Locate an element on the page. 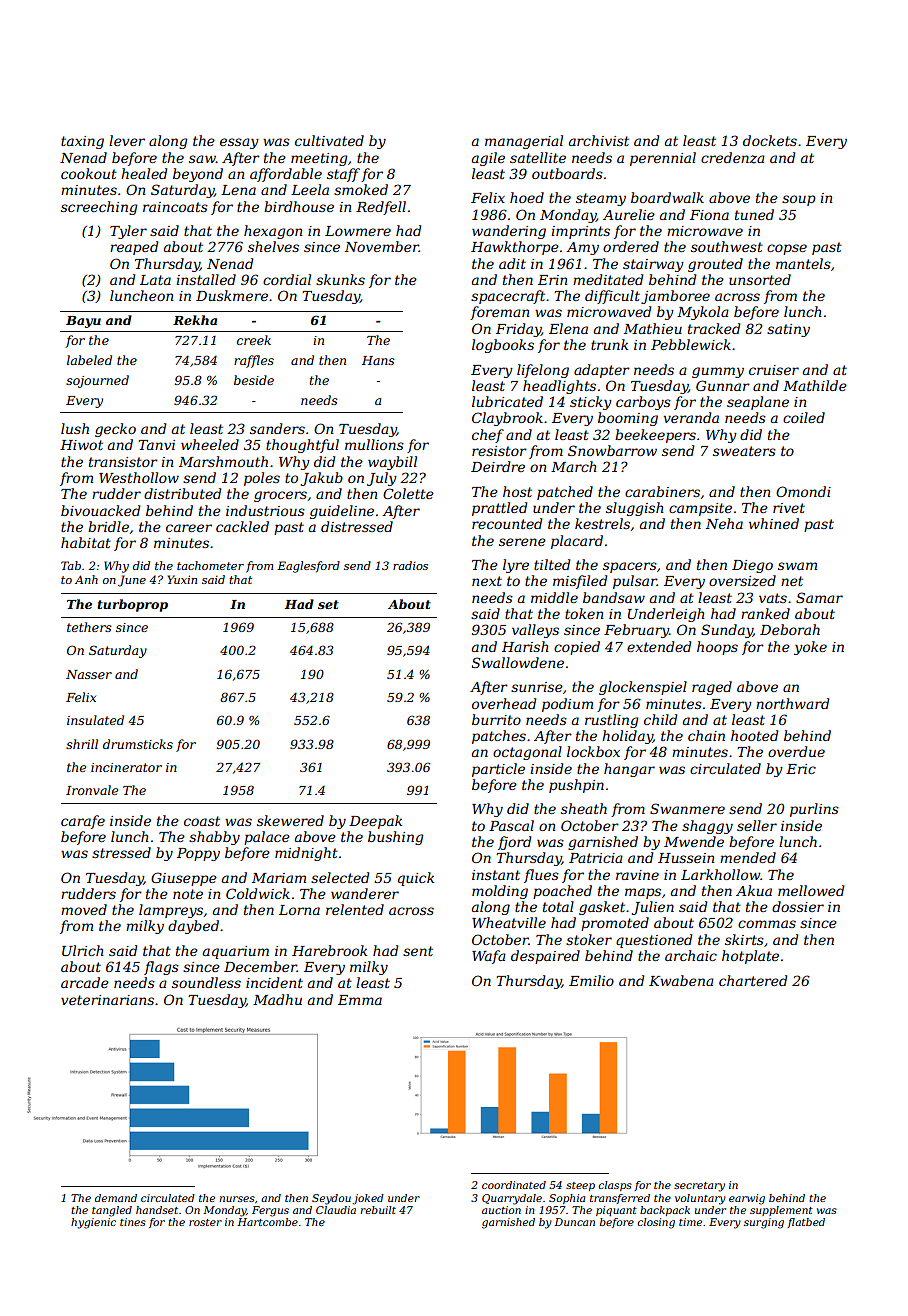 The width and height of the image is (908, 1316). Seydou is located at coordinates (331, 1199).
